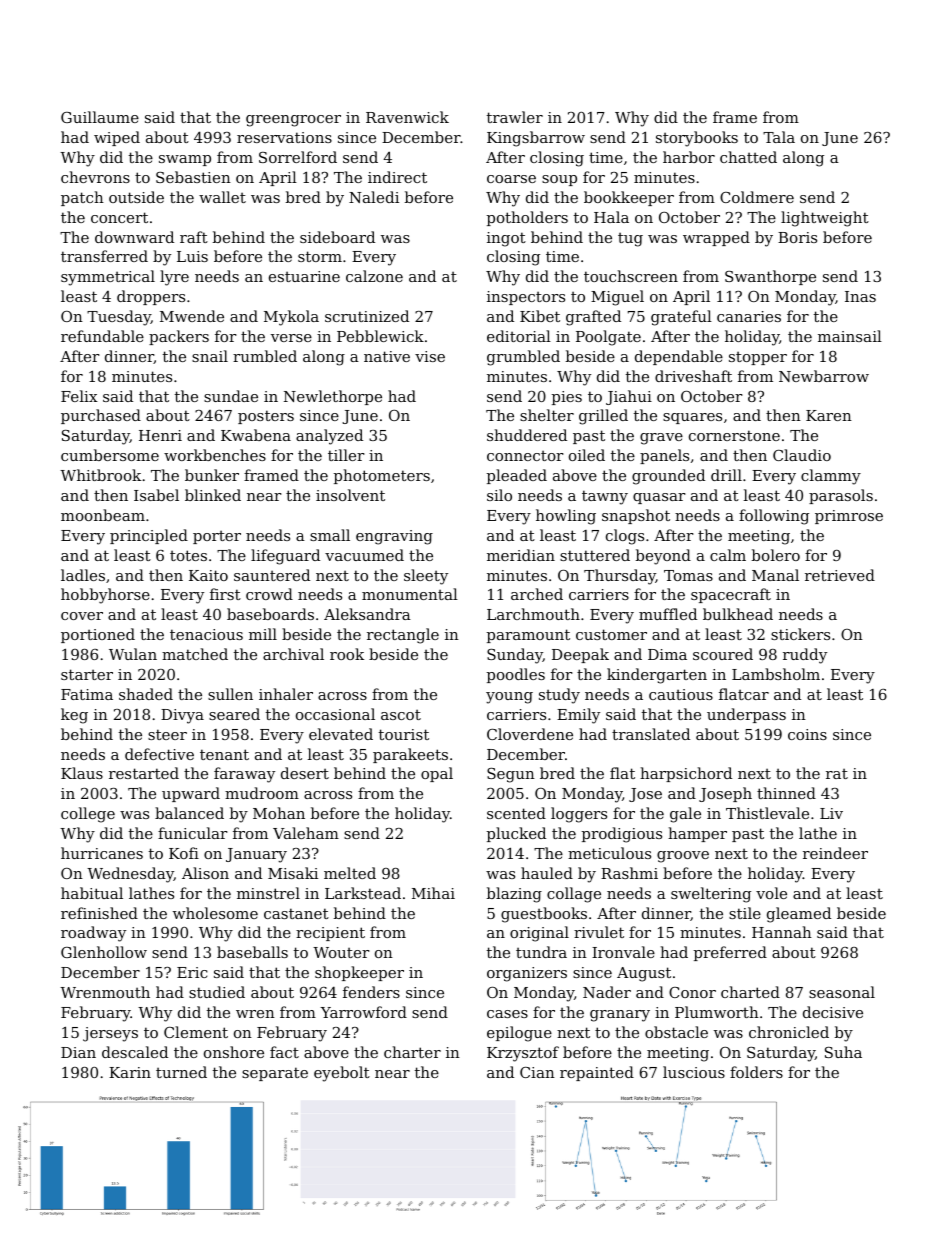 Image resolution: width=952 pixels, height=1233 pixels. What do you see at coordinates (511, 179) in the screenshot?
I see `coarse` at bounding box center [511, 179].
